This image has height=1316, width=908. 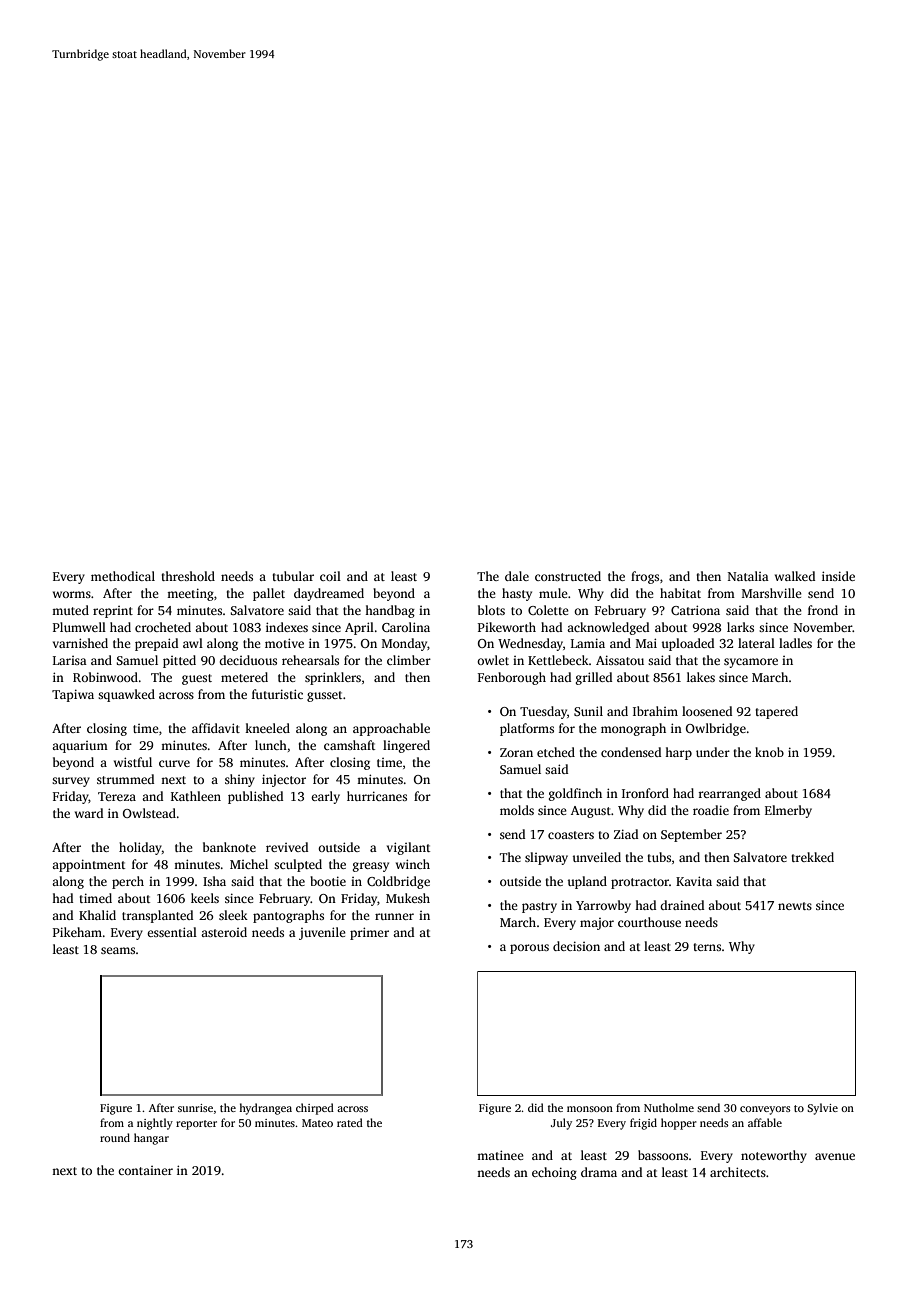 I want to click on pantographs, so click(x=288, y=916).
